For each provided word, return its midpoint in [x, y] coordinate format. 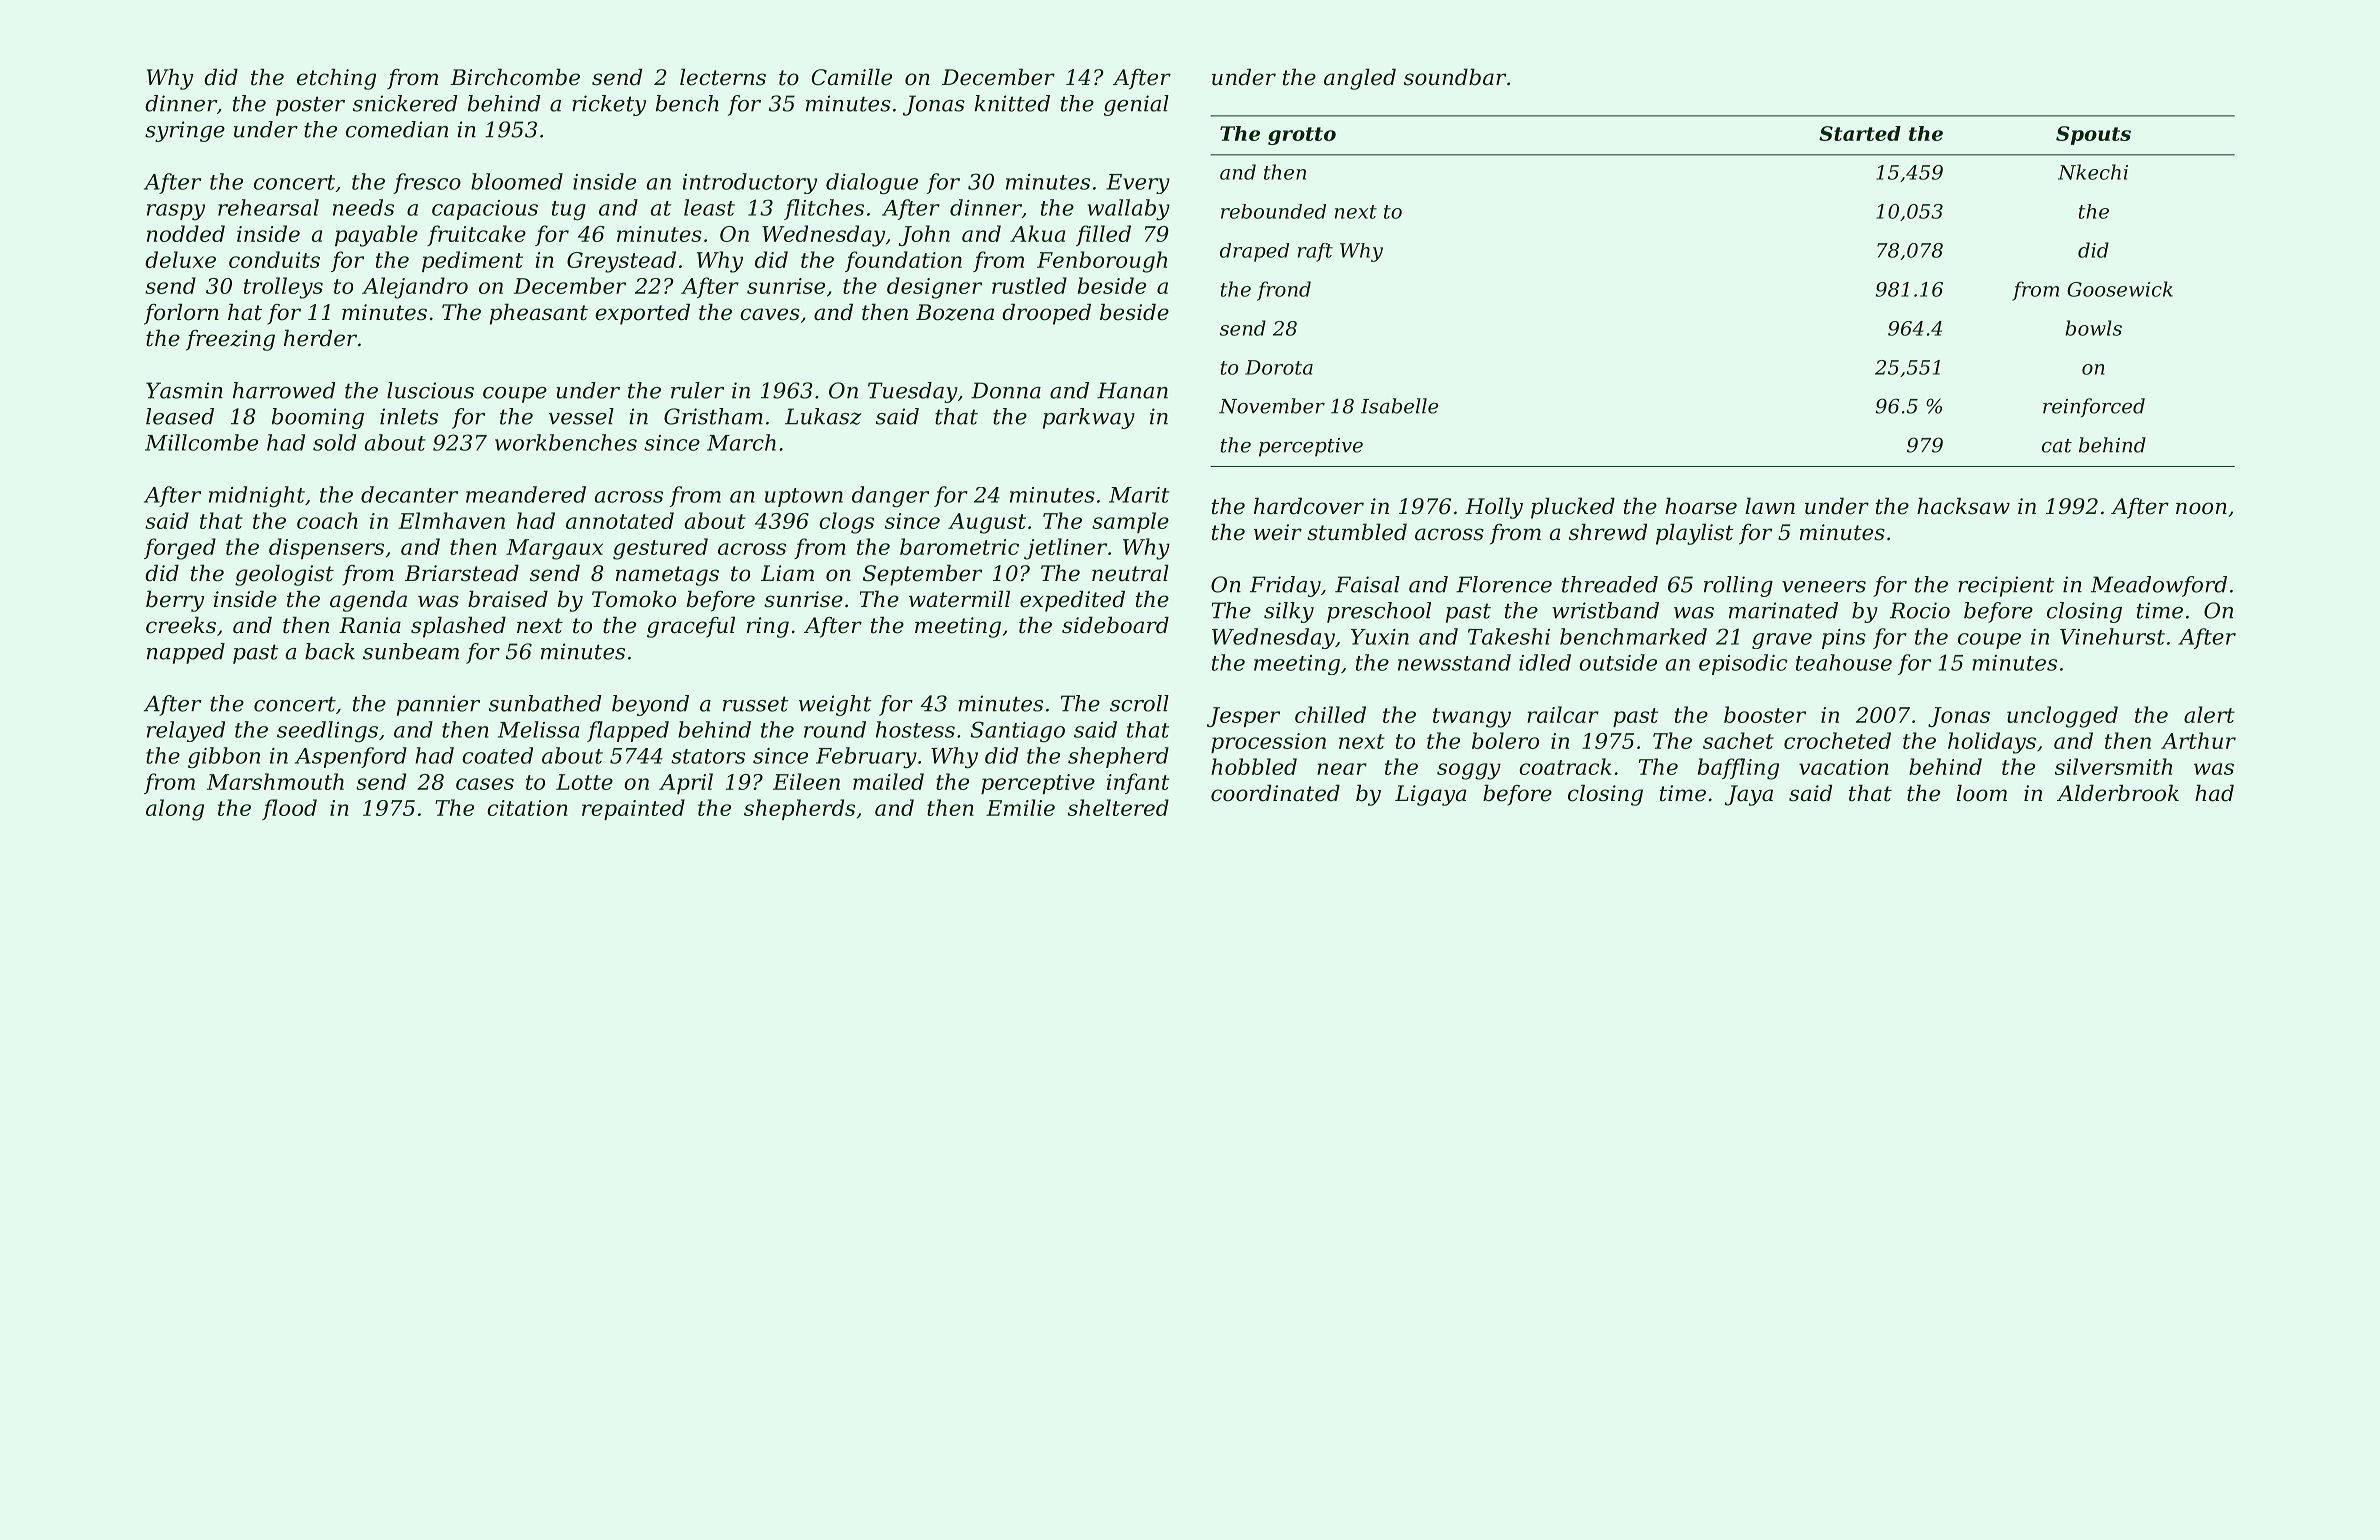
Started [1860, 133]
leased [180, 416]
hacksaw [1963, 506]
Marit [1139, 495]
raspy [176, 212]
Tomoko [634, 599]
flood [289, 809]
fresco [427, 183]
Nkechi [2093, 172]
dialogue [872, 183]
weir [1278, 532]
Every [1138, 184]
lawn [1770, 506]
